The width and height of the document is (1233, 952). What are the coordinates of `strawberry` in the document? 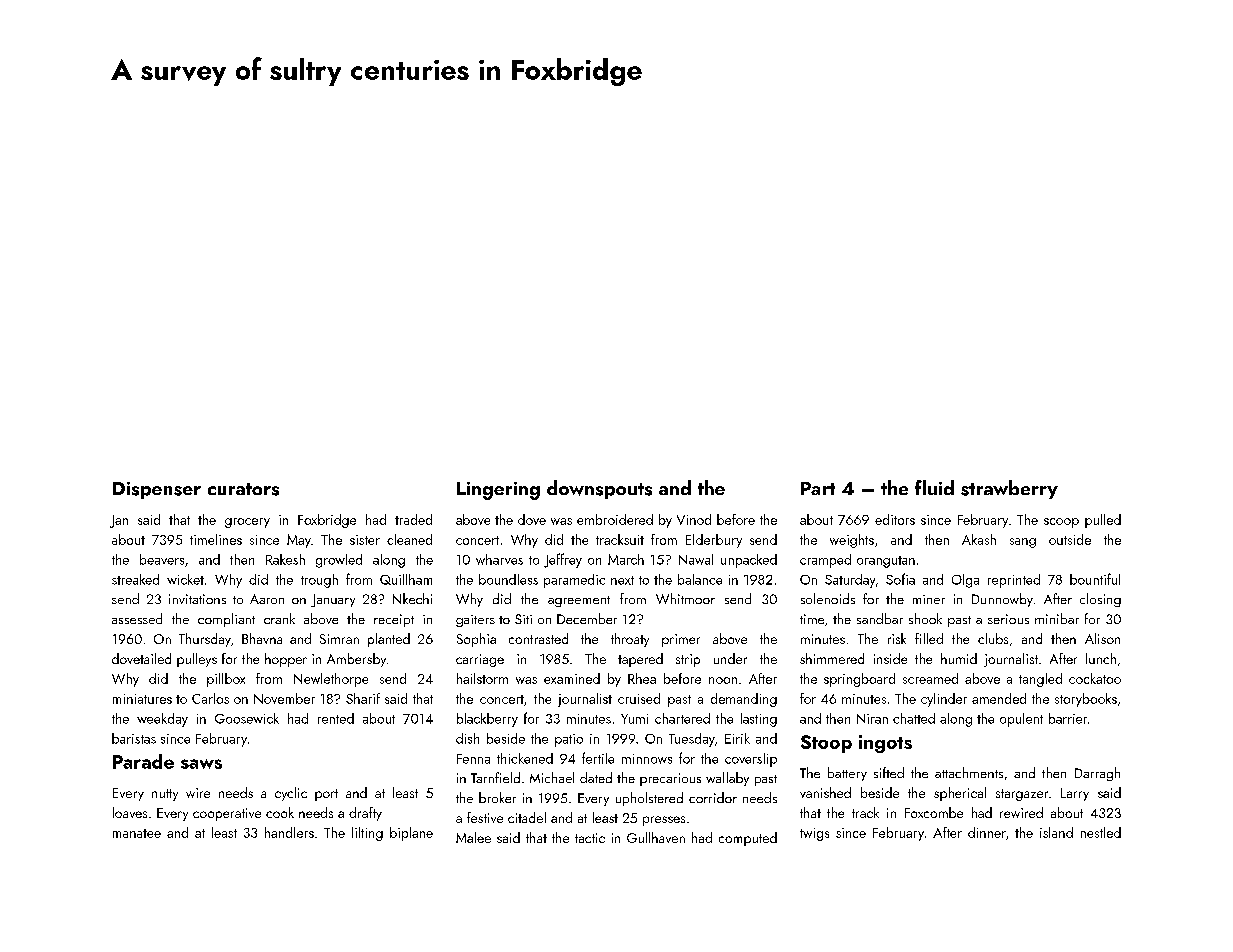 It's located at (1009, 489).
